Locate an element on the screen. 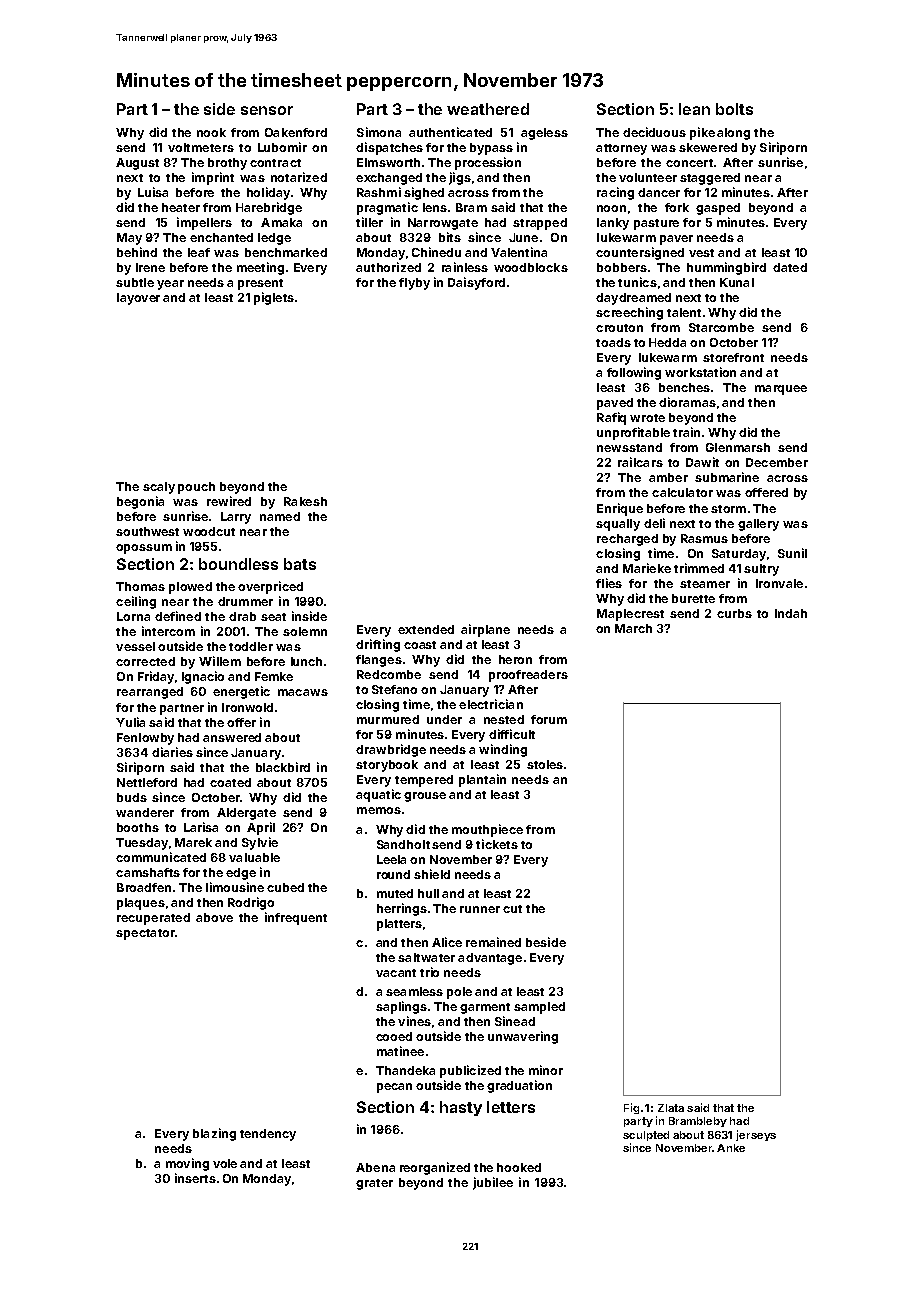  Kunal is located at coordinates (737, 282).
